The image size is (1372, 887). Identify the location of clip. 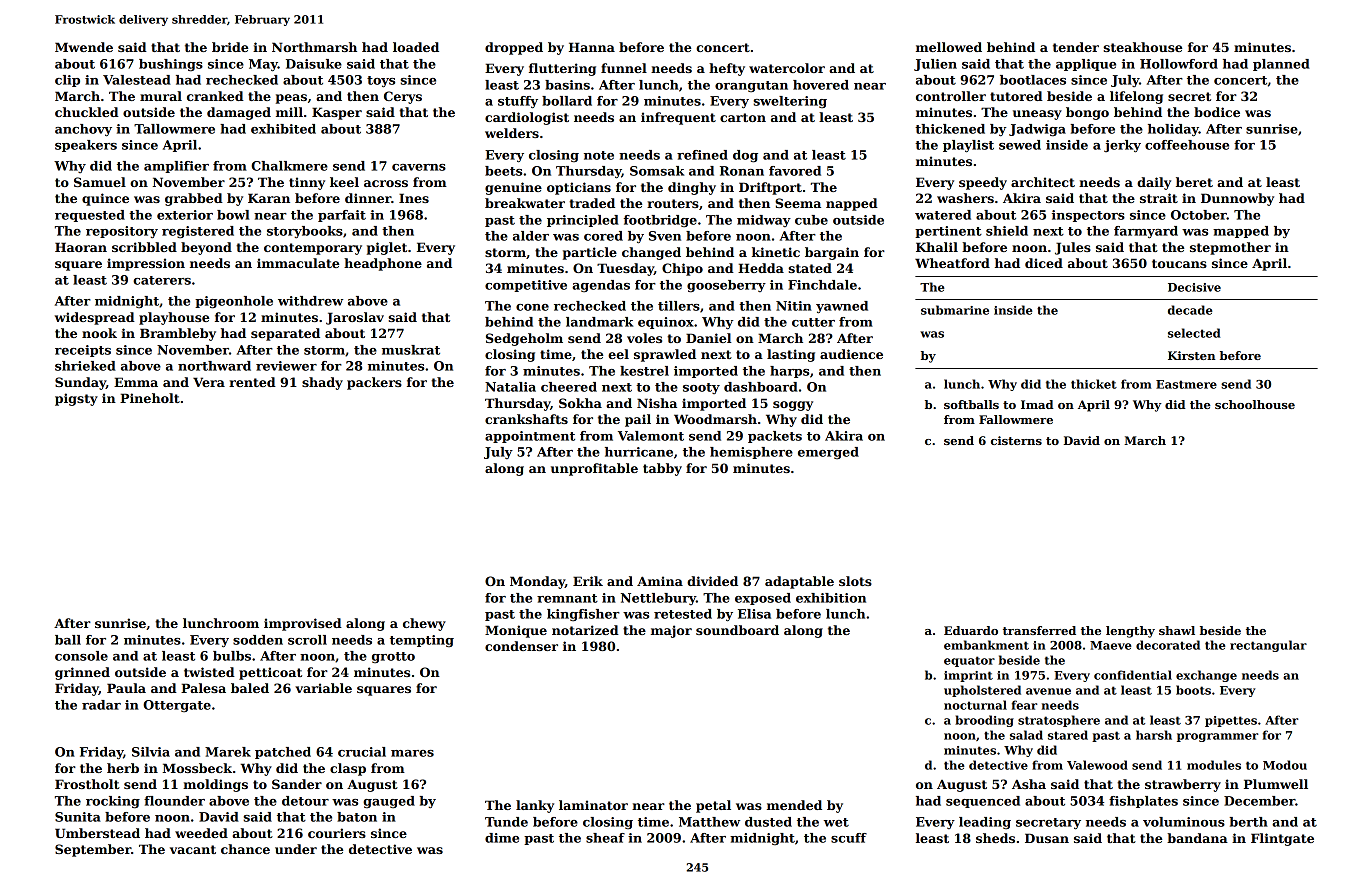
(67, 81).
